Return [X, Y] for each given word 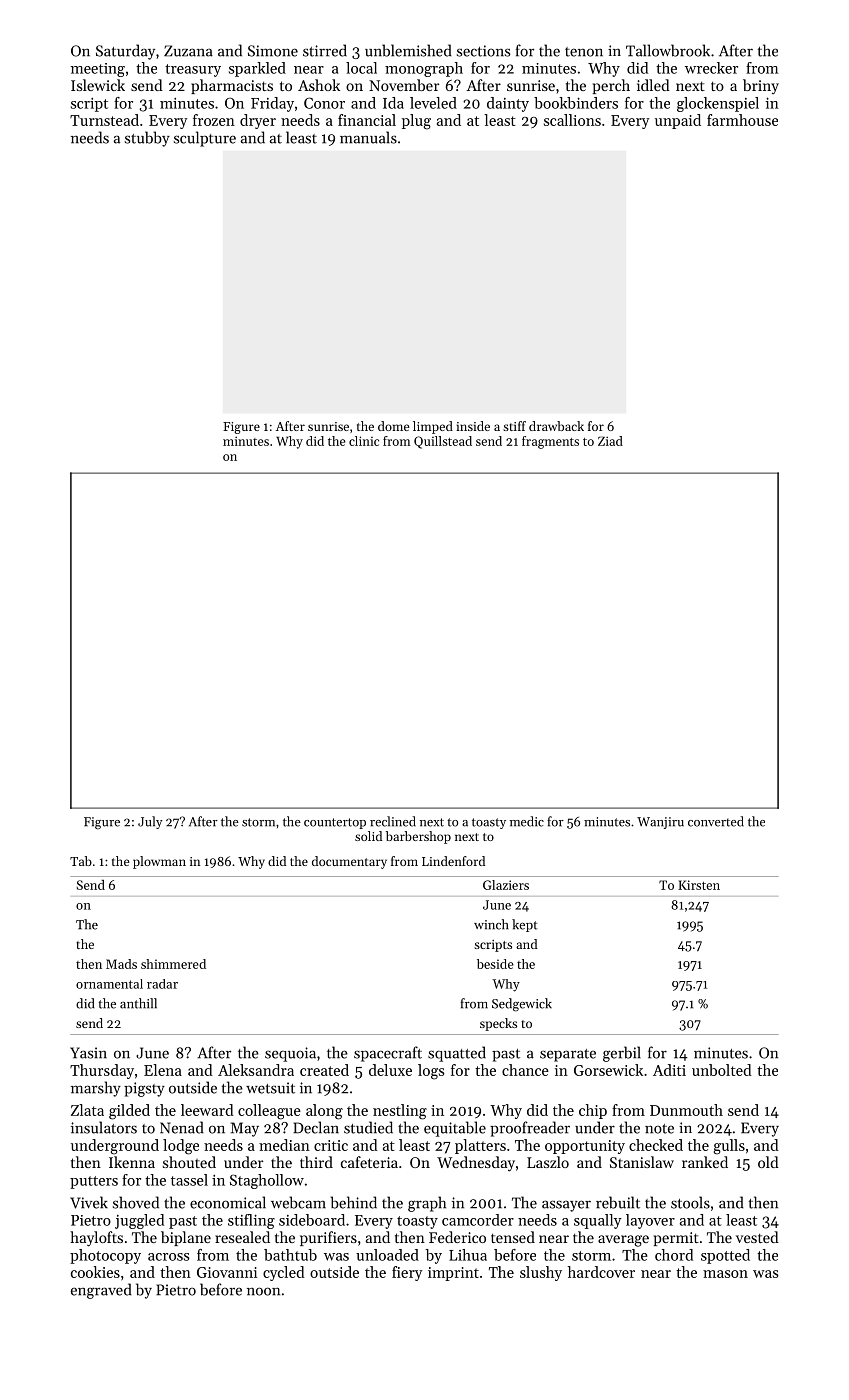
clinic [364, 441]
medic [527, 821]
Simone [273, 51]
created [324, 1070]
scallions [572, 120]
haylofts [96, 1239]
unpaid [678, 121]
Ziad [610, 441]
